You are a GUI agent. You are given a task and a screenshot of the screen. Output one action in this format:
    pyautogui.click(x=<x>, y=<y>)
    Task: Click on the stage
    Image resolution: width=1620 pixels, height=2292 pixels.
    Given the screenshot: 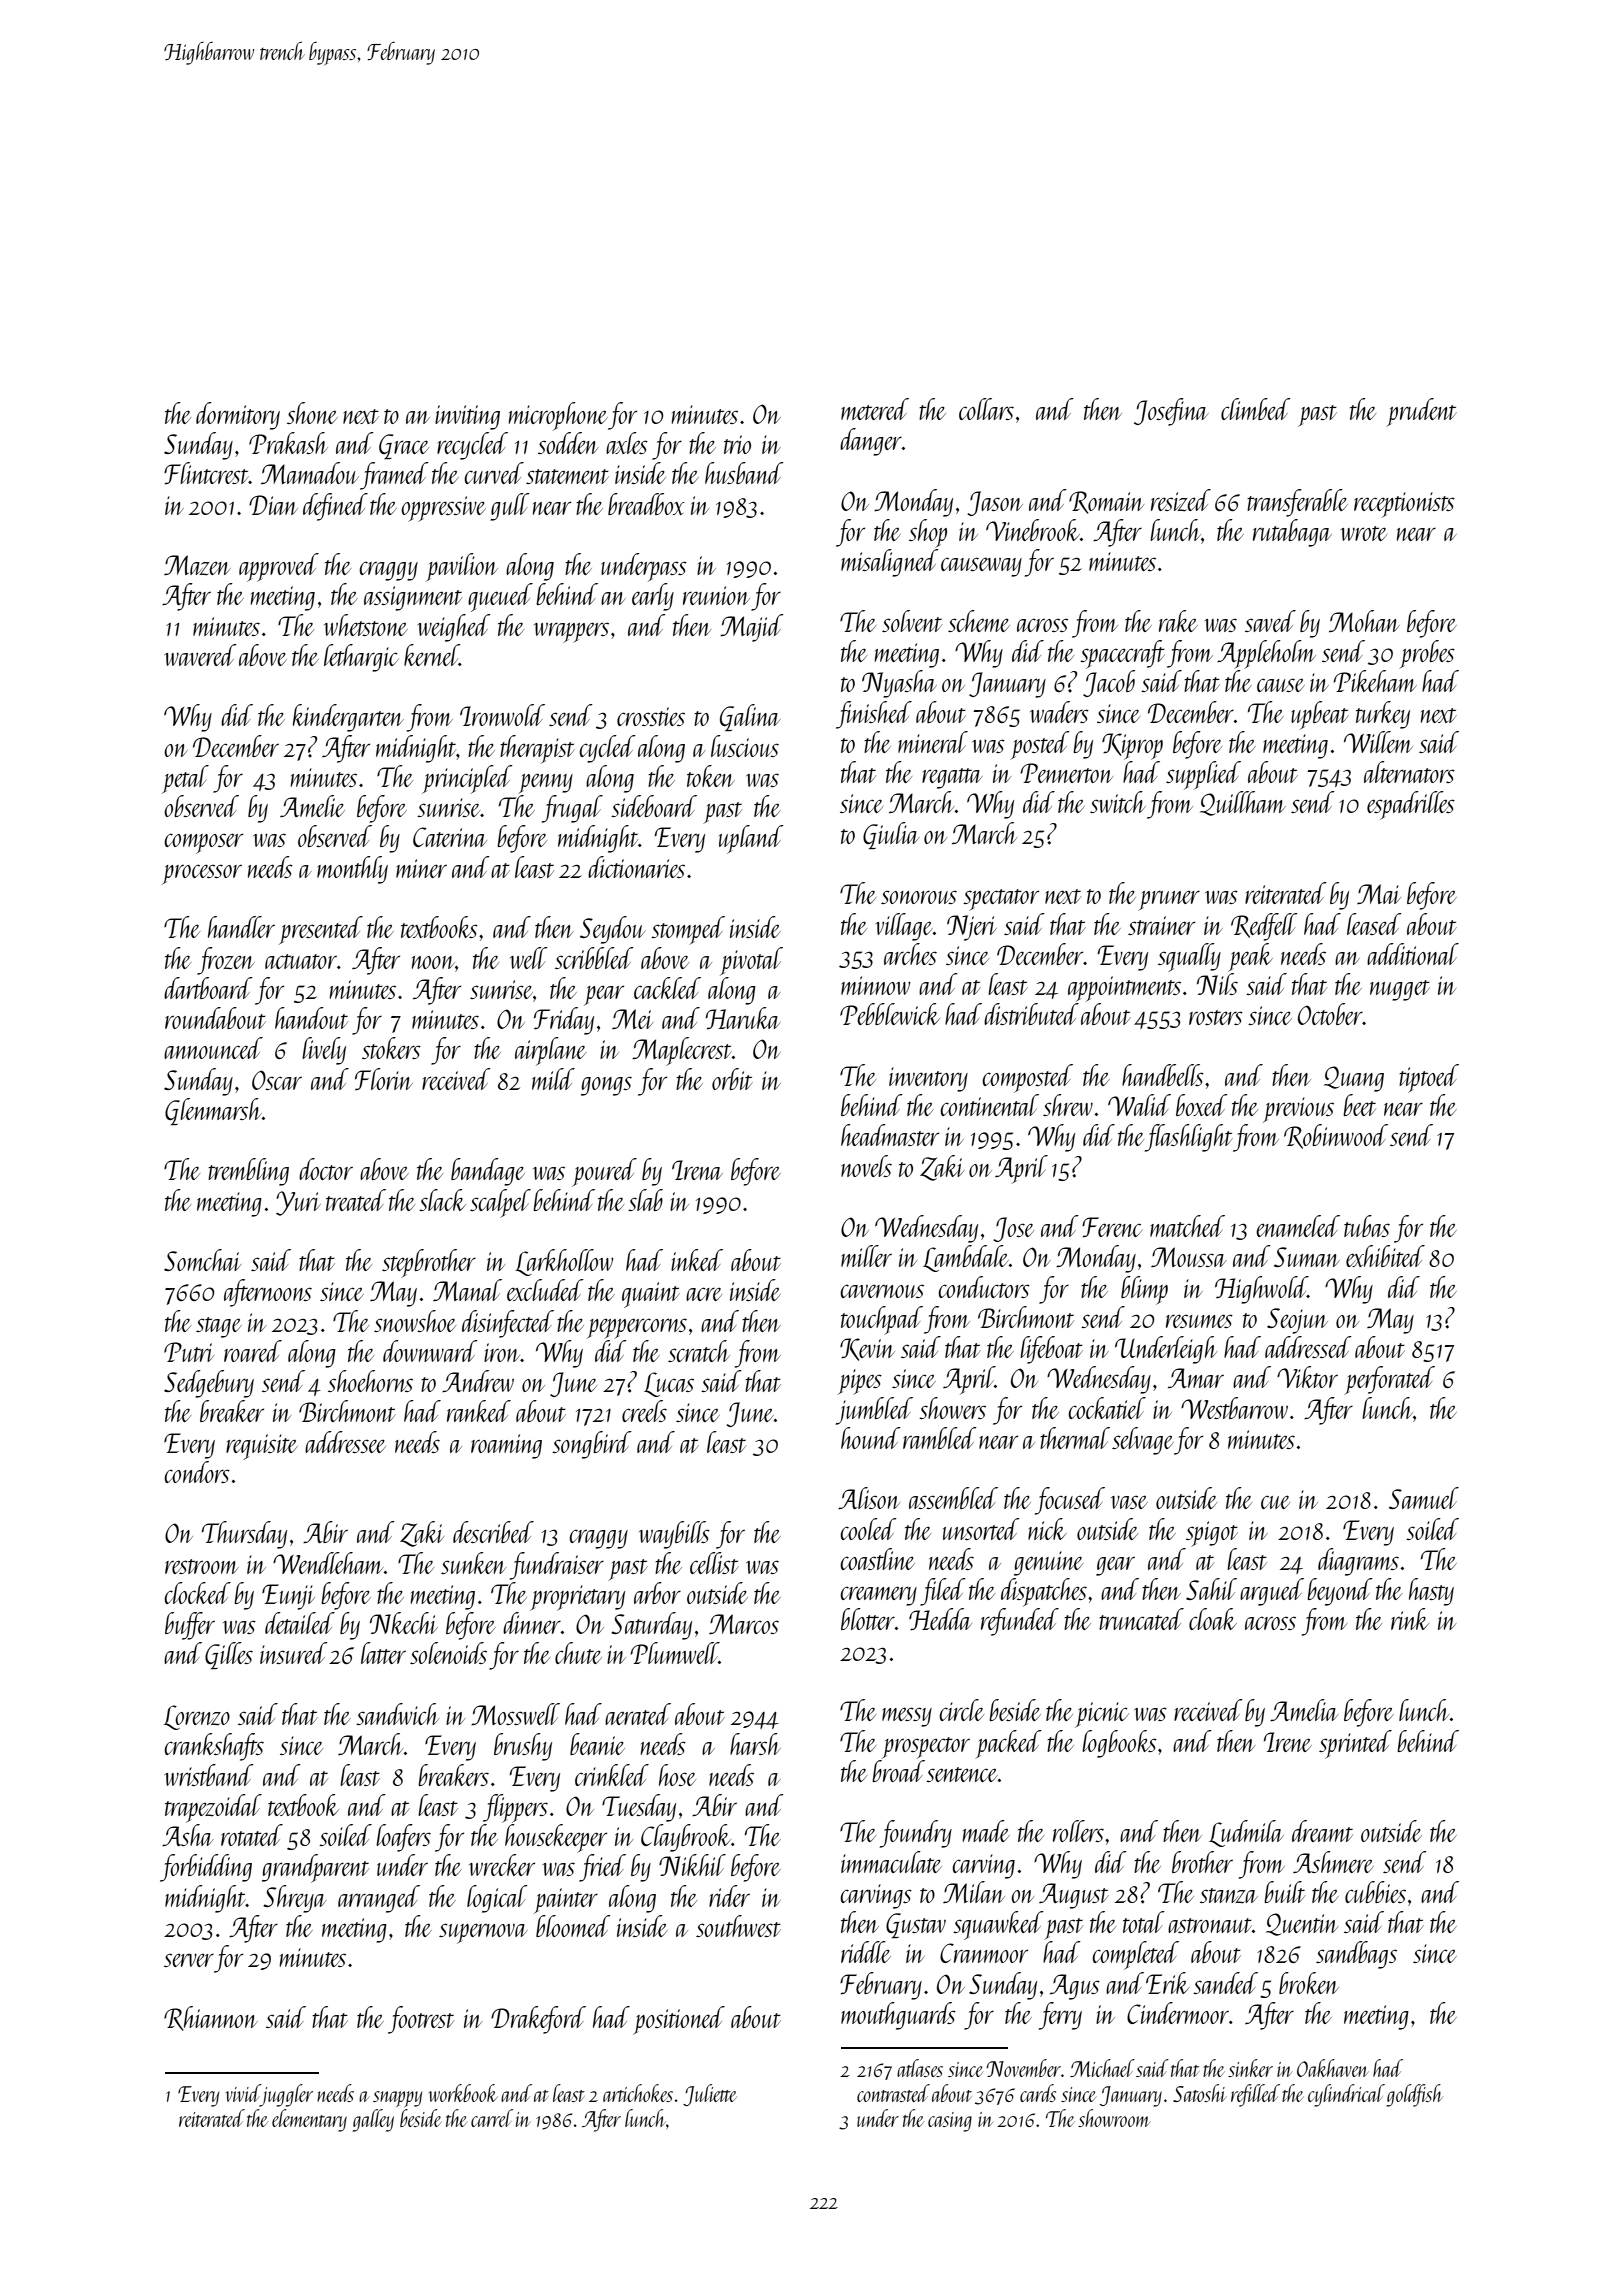 What is the action you would take?
    pyautogui.click(x=219, y=1327)
